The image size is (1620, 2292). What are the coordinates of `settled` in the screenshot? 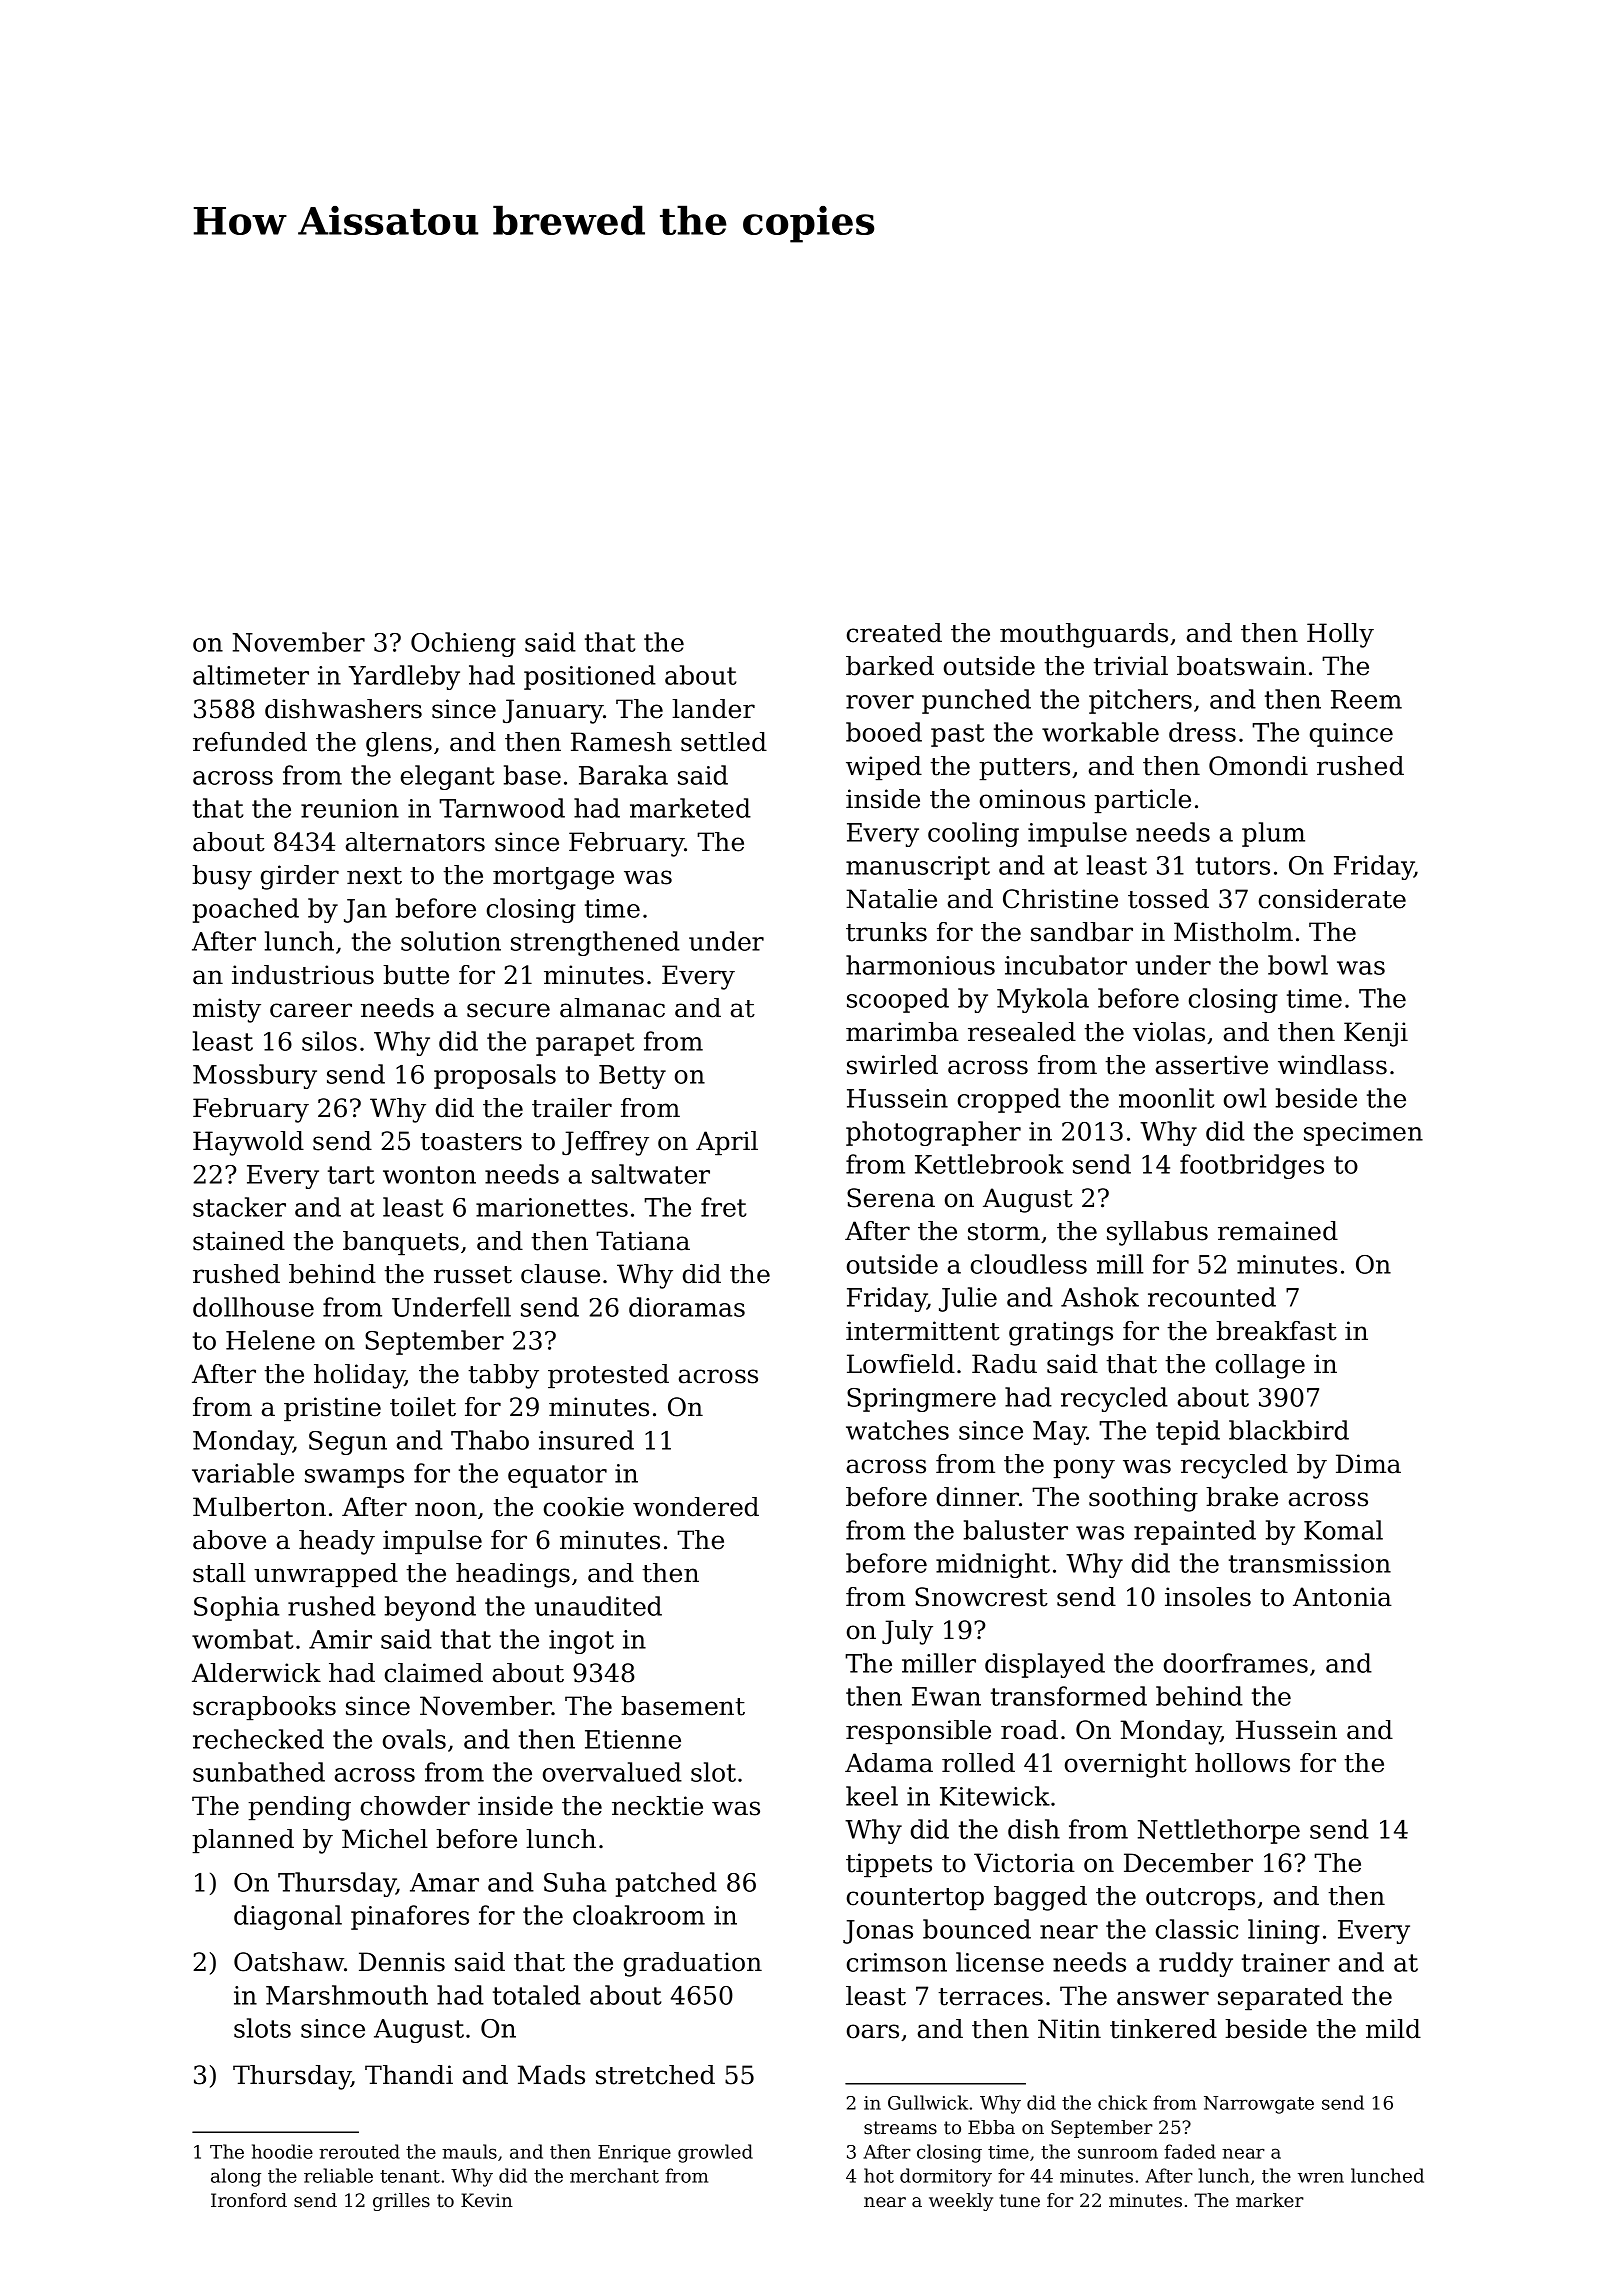 It's located at (724, 742).
